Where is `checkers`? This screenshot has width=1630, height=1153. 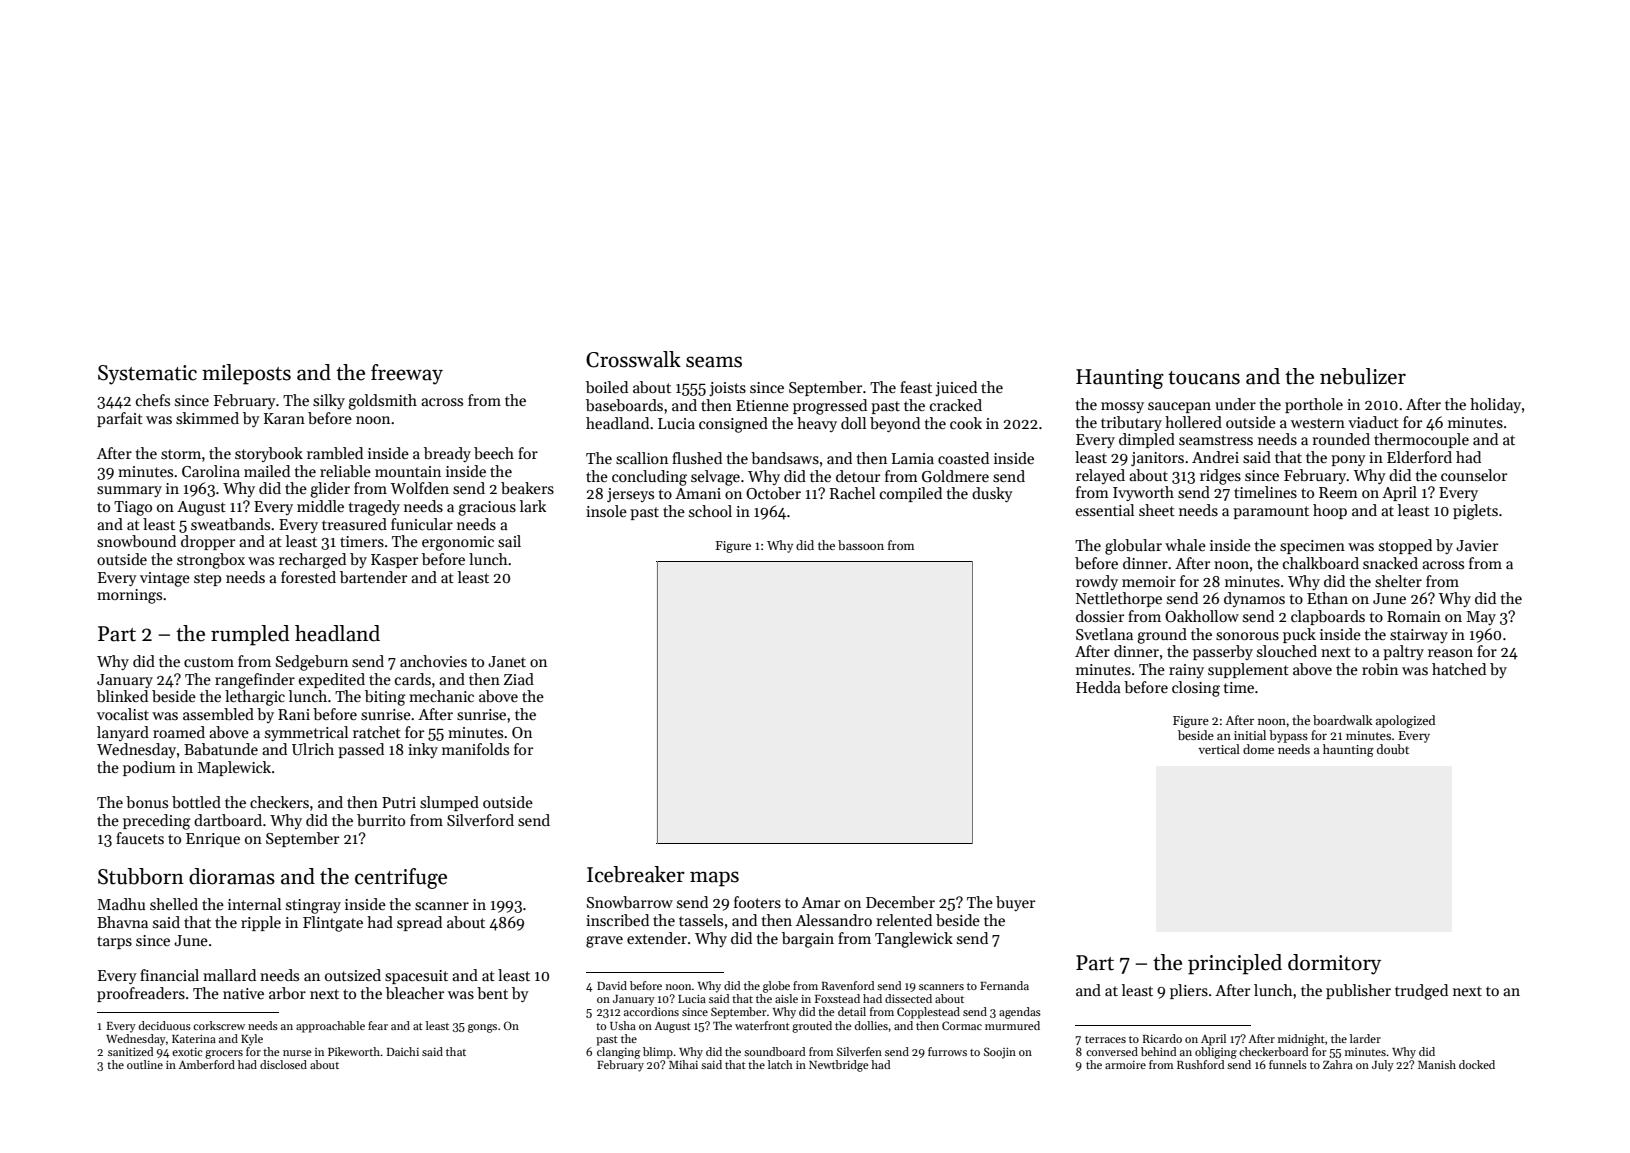 checkers is located at coordinates (279, 802).
